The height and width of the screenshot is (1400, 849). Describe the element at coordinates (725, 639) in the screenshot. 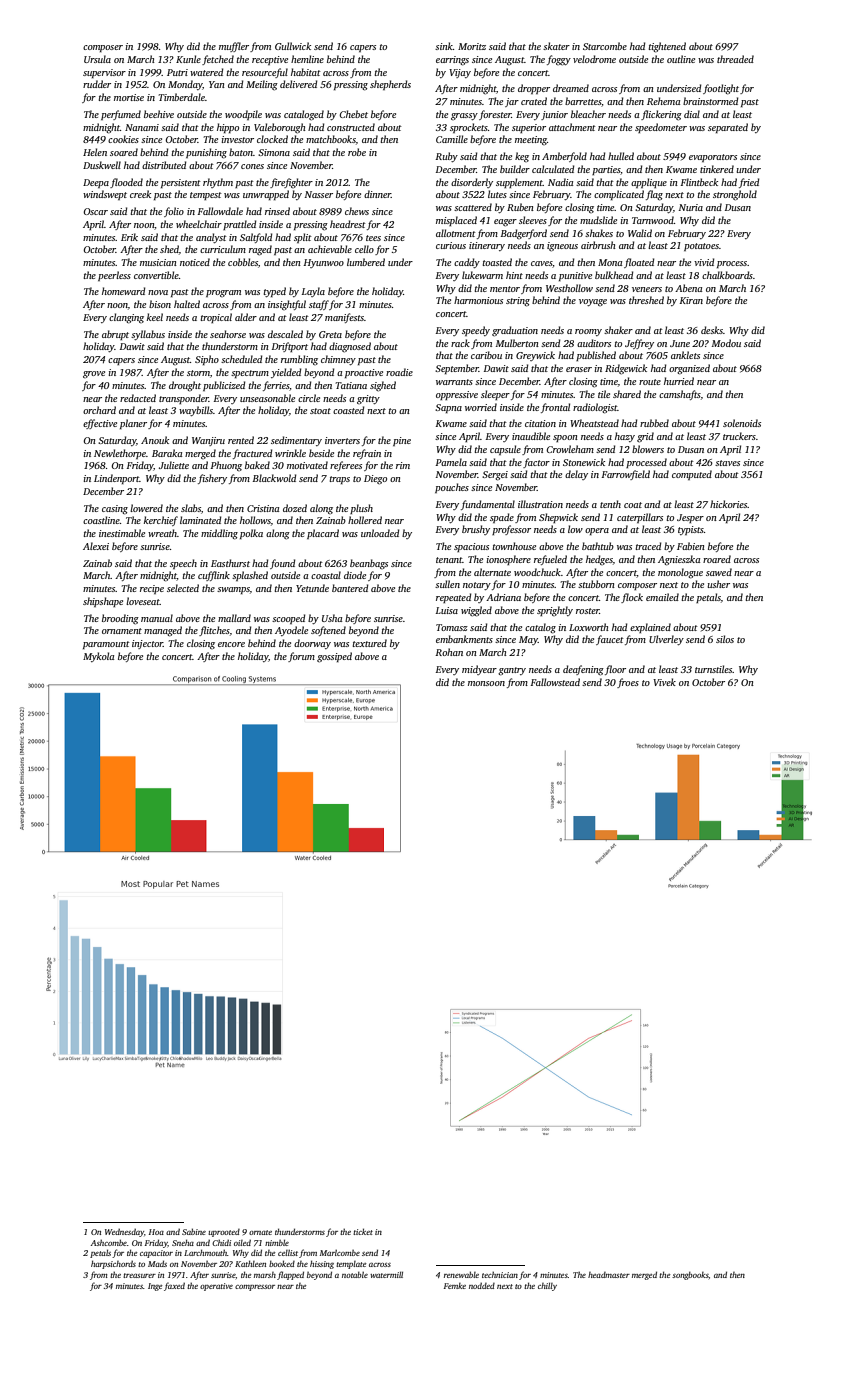

I see `silos` at that location.
